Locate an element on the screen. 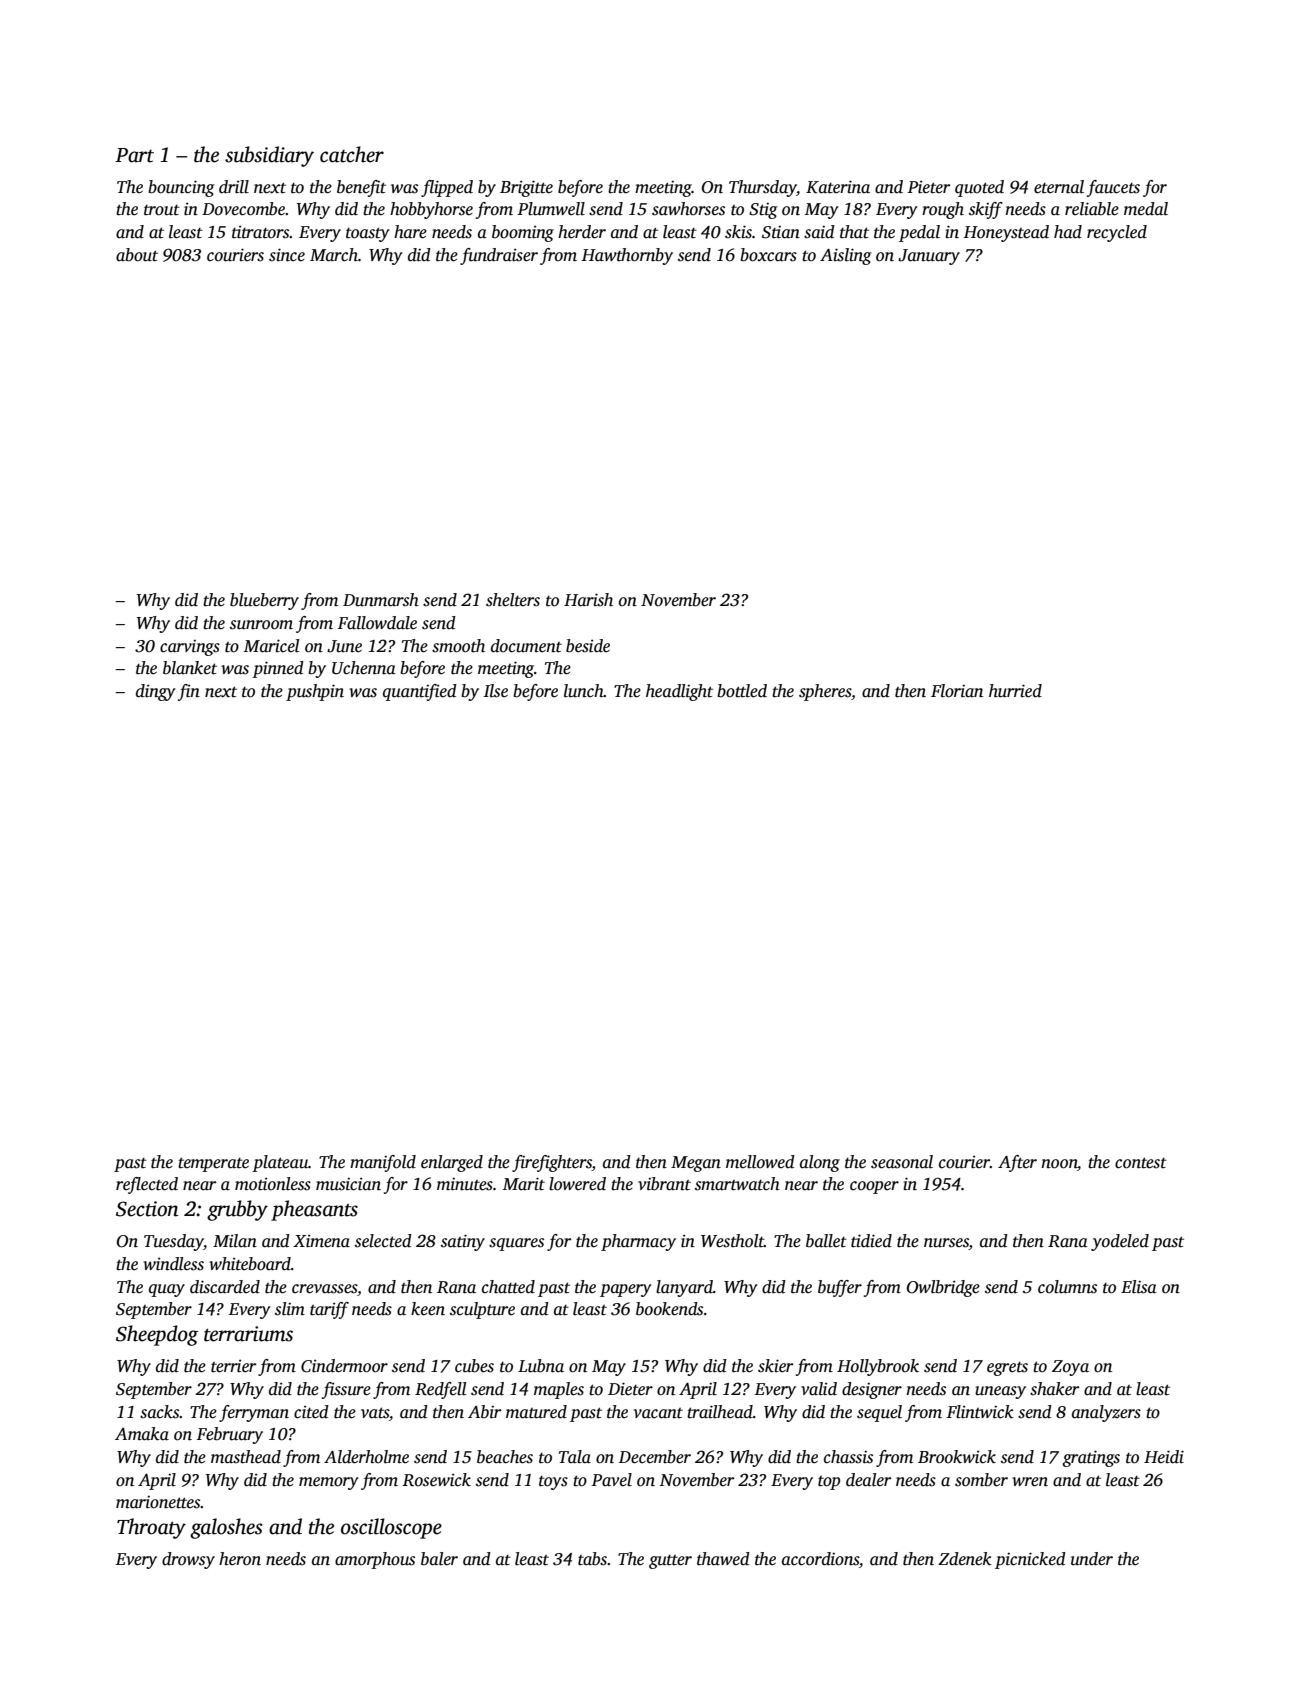 The image size is (1303, 1686). bottled is located at coordinates (742, 691).
